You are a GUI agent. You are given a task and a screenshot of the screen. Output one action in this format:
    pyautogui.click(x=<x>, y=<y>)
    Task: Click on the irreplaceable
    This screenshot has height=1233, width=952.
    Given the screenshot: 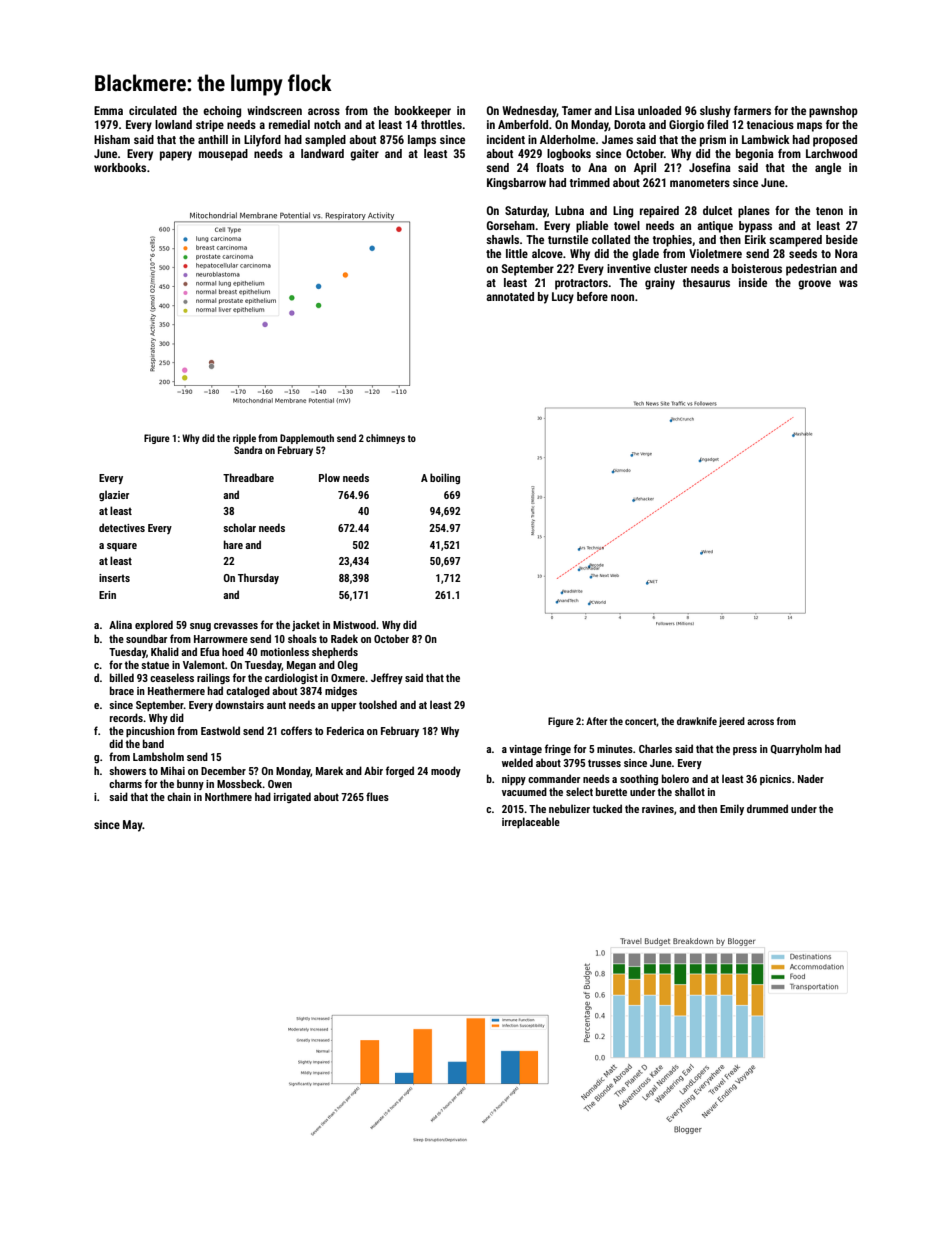 What is the action you would take?
    pyautogui.click(x=531, y=823)
